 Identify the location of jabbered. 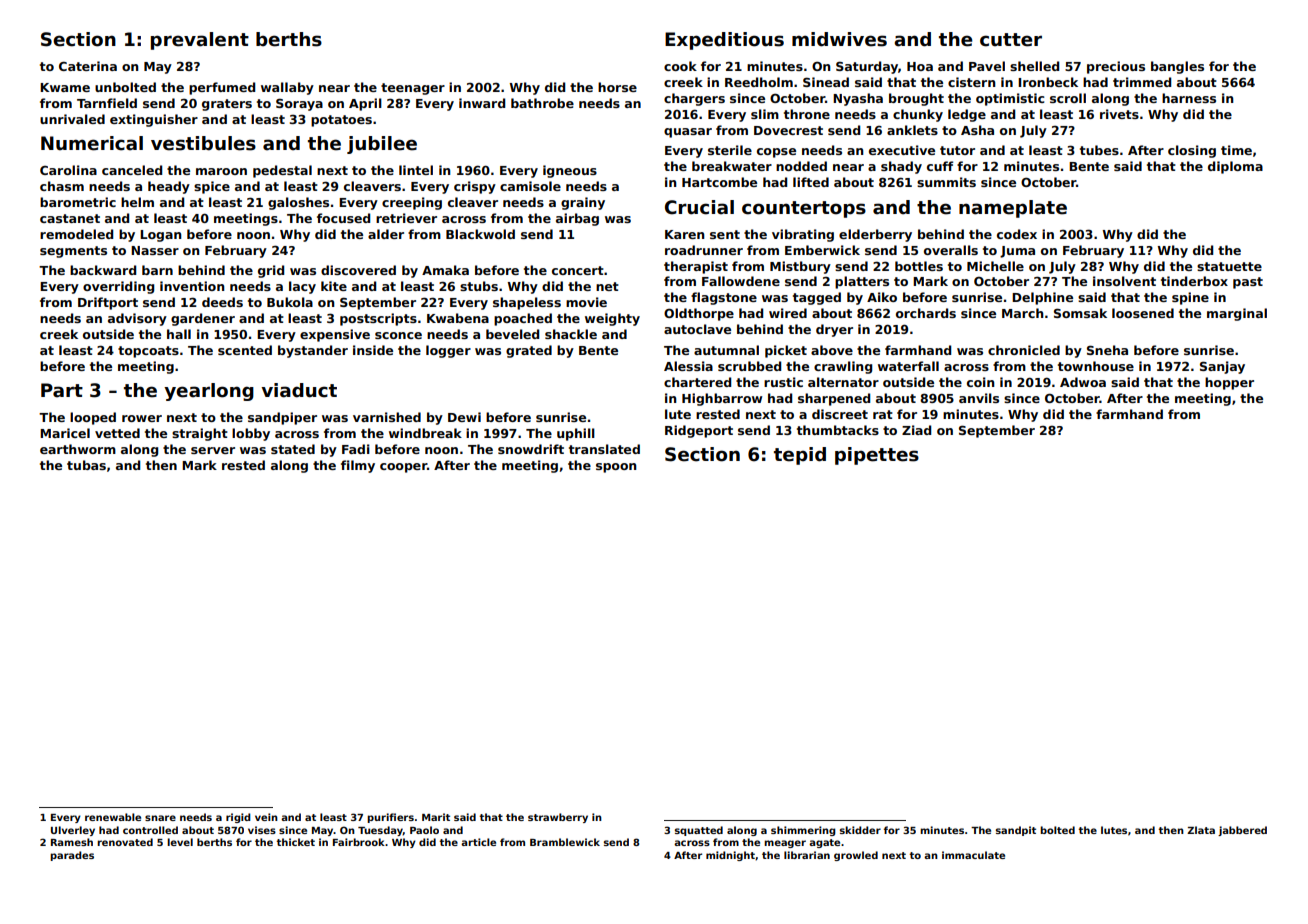
(1242, 831).
